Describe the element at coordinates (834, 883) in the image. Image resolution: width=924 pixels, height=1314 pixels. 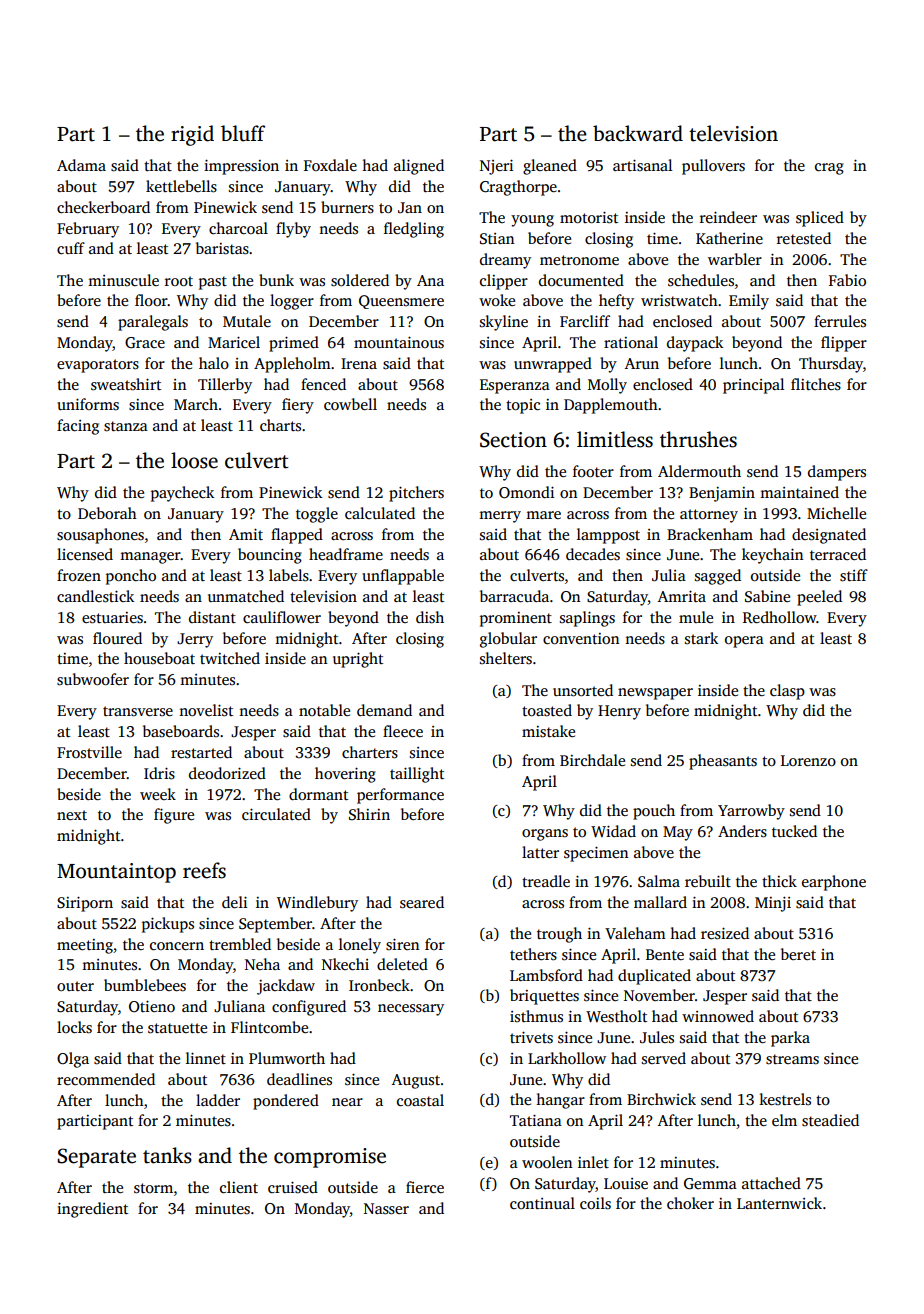
I see `earphone` at that location.
